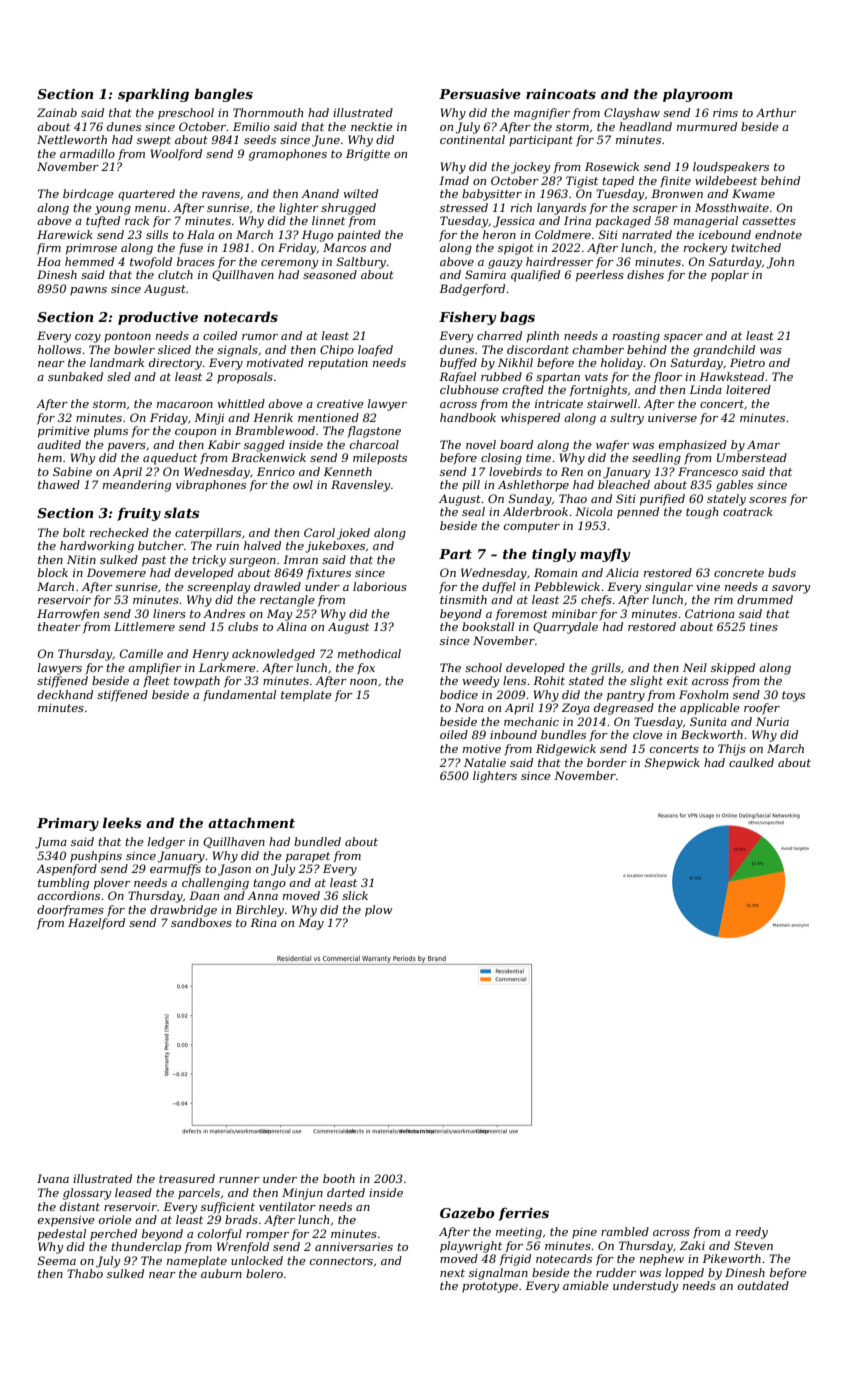 Image resolution: width=849 pixels, height=1400 pixels. What do you see at coordinates (122, 822) in the screenshot?
I see `leeks` at bounding box center [122, 822].
